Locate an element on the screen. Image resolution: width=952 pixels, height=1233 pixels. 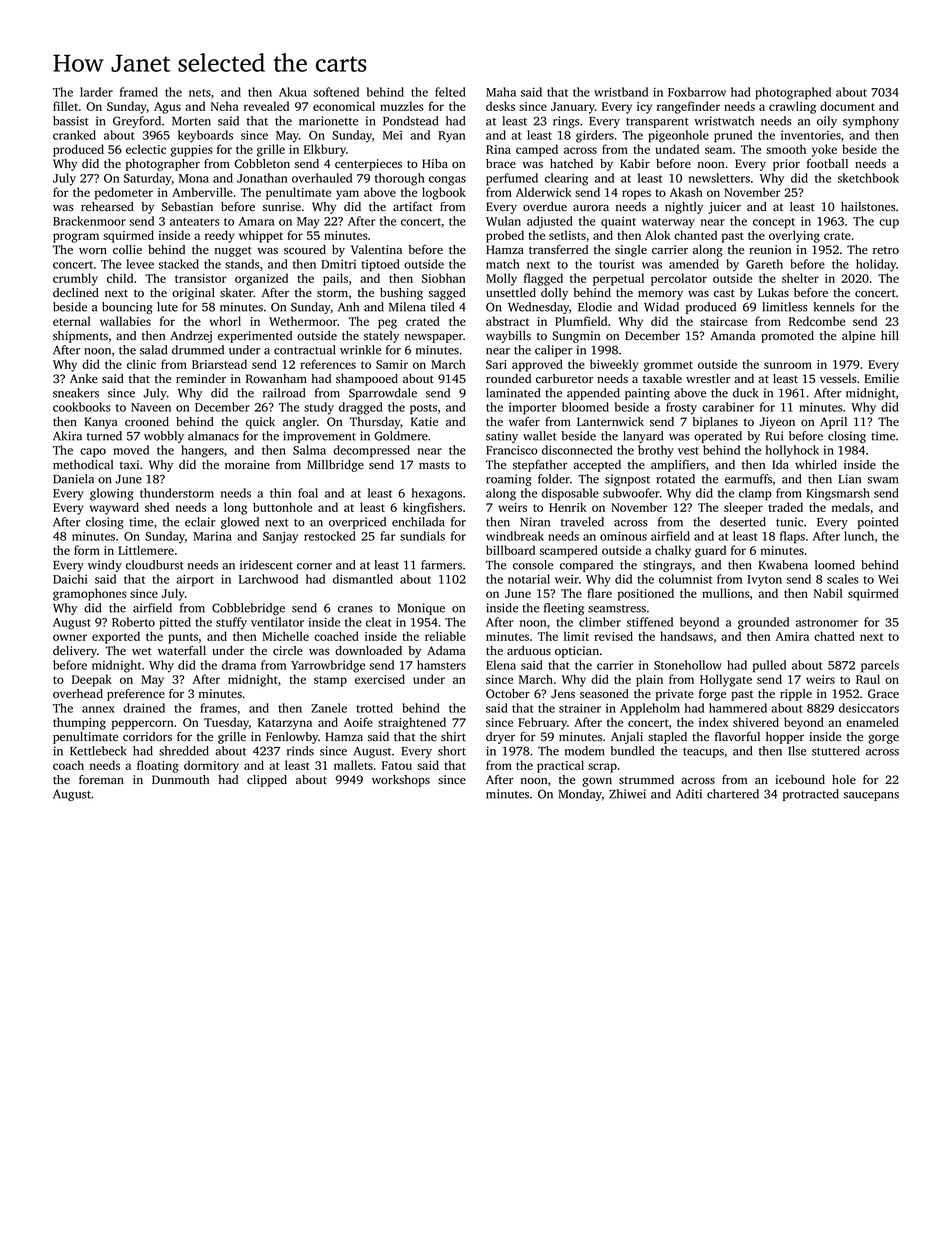
traded is located at coordinates (785, 507).
